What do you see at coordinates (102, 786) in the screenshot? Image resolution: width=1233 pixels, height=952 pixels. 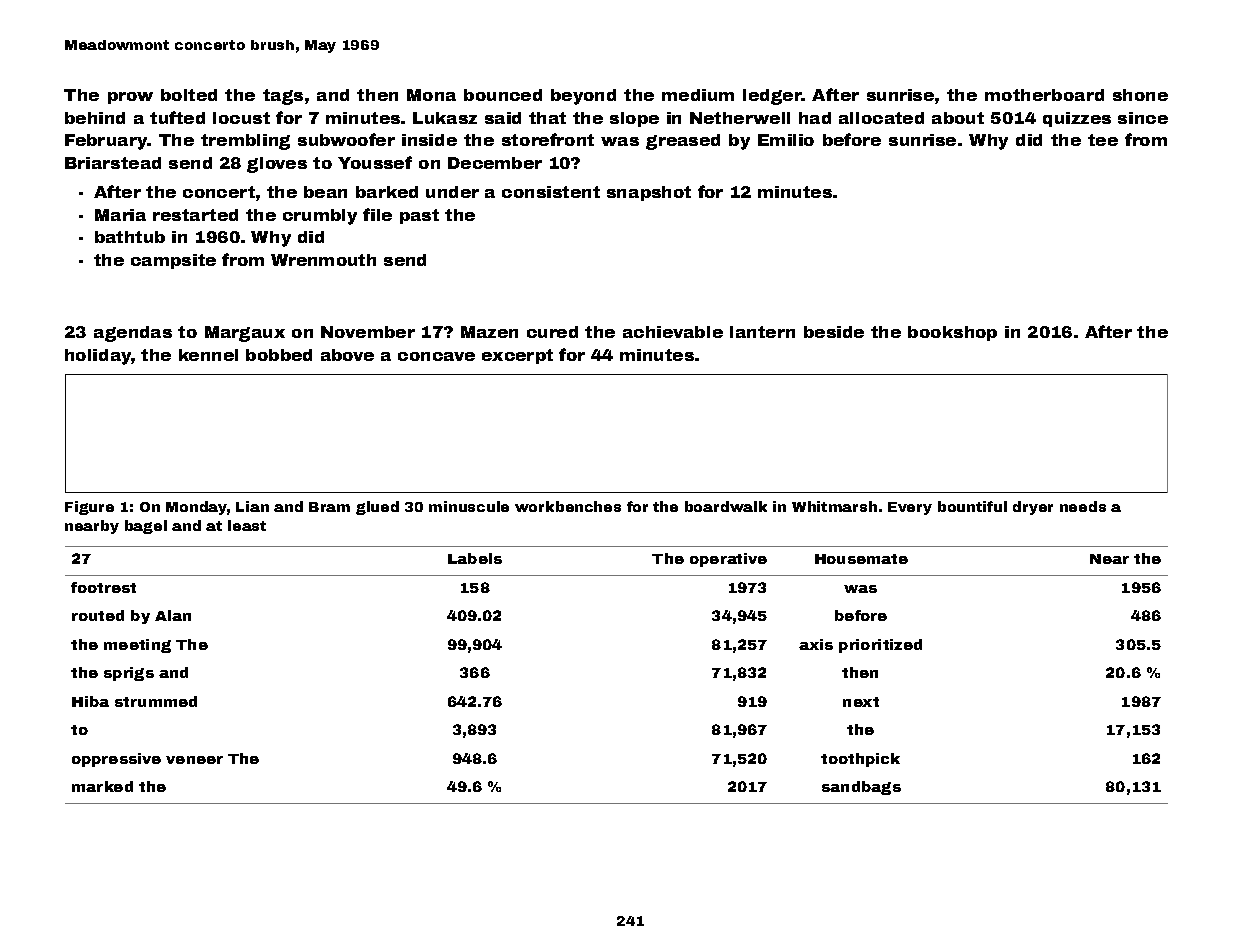 I see `marked` at bounding box center [102, 786].
